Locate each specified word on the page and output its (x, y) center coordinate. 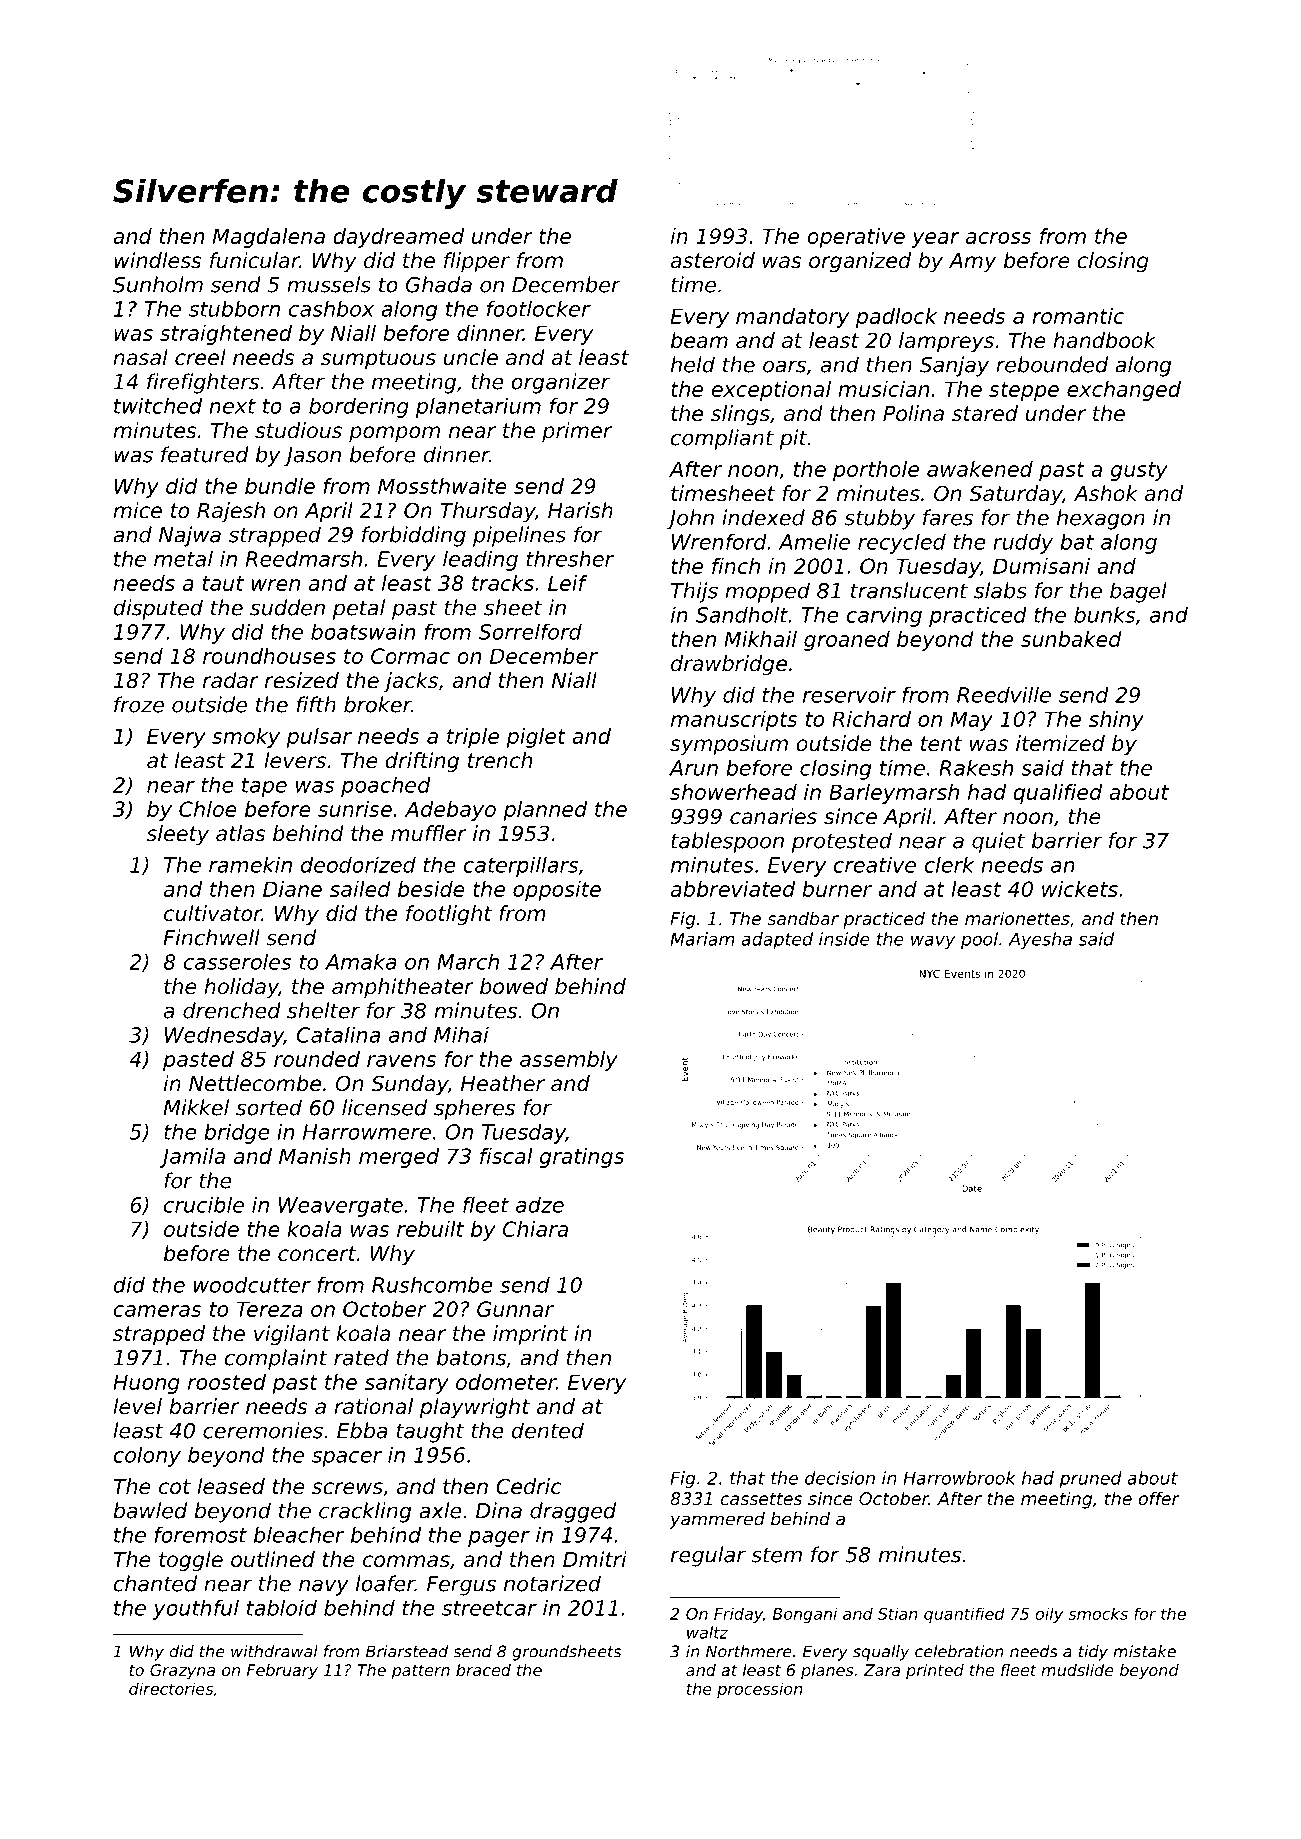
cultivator (213, 913)
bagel (1138, 592)
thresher (570, 559)
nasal (140, 357)
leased (231, 1486)
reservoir (849, 695)
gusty (1139, 471)
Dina (499, 1510)
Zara (881, 1670)
